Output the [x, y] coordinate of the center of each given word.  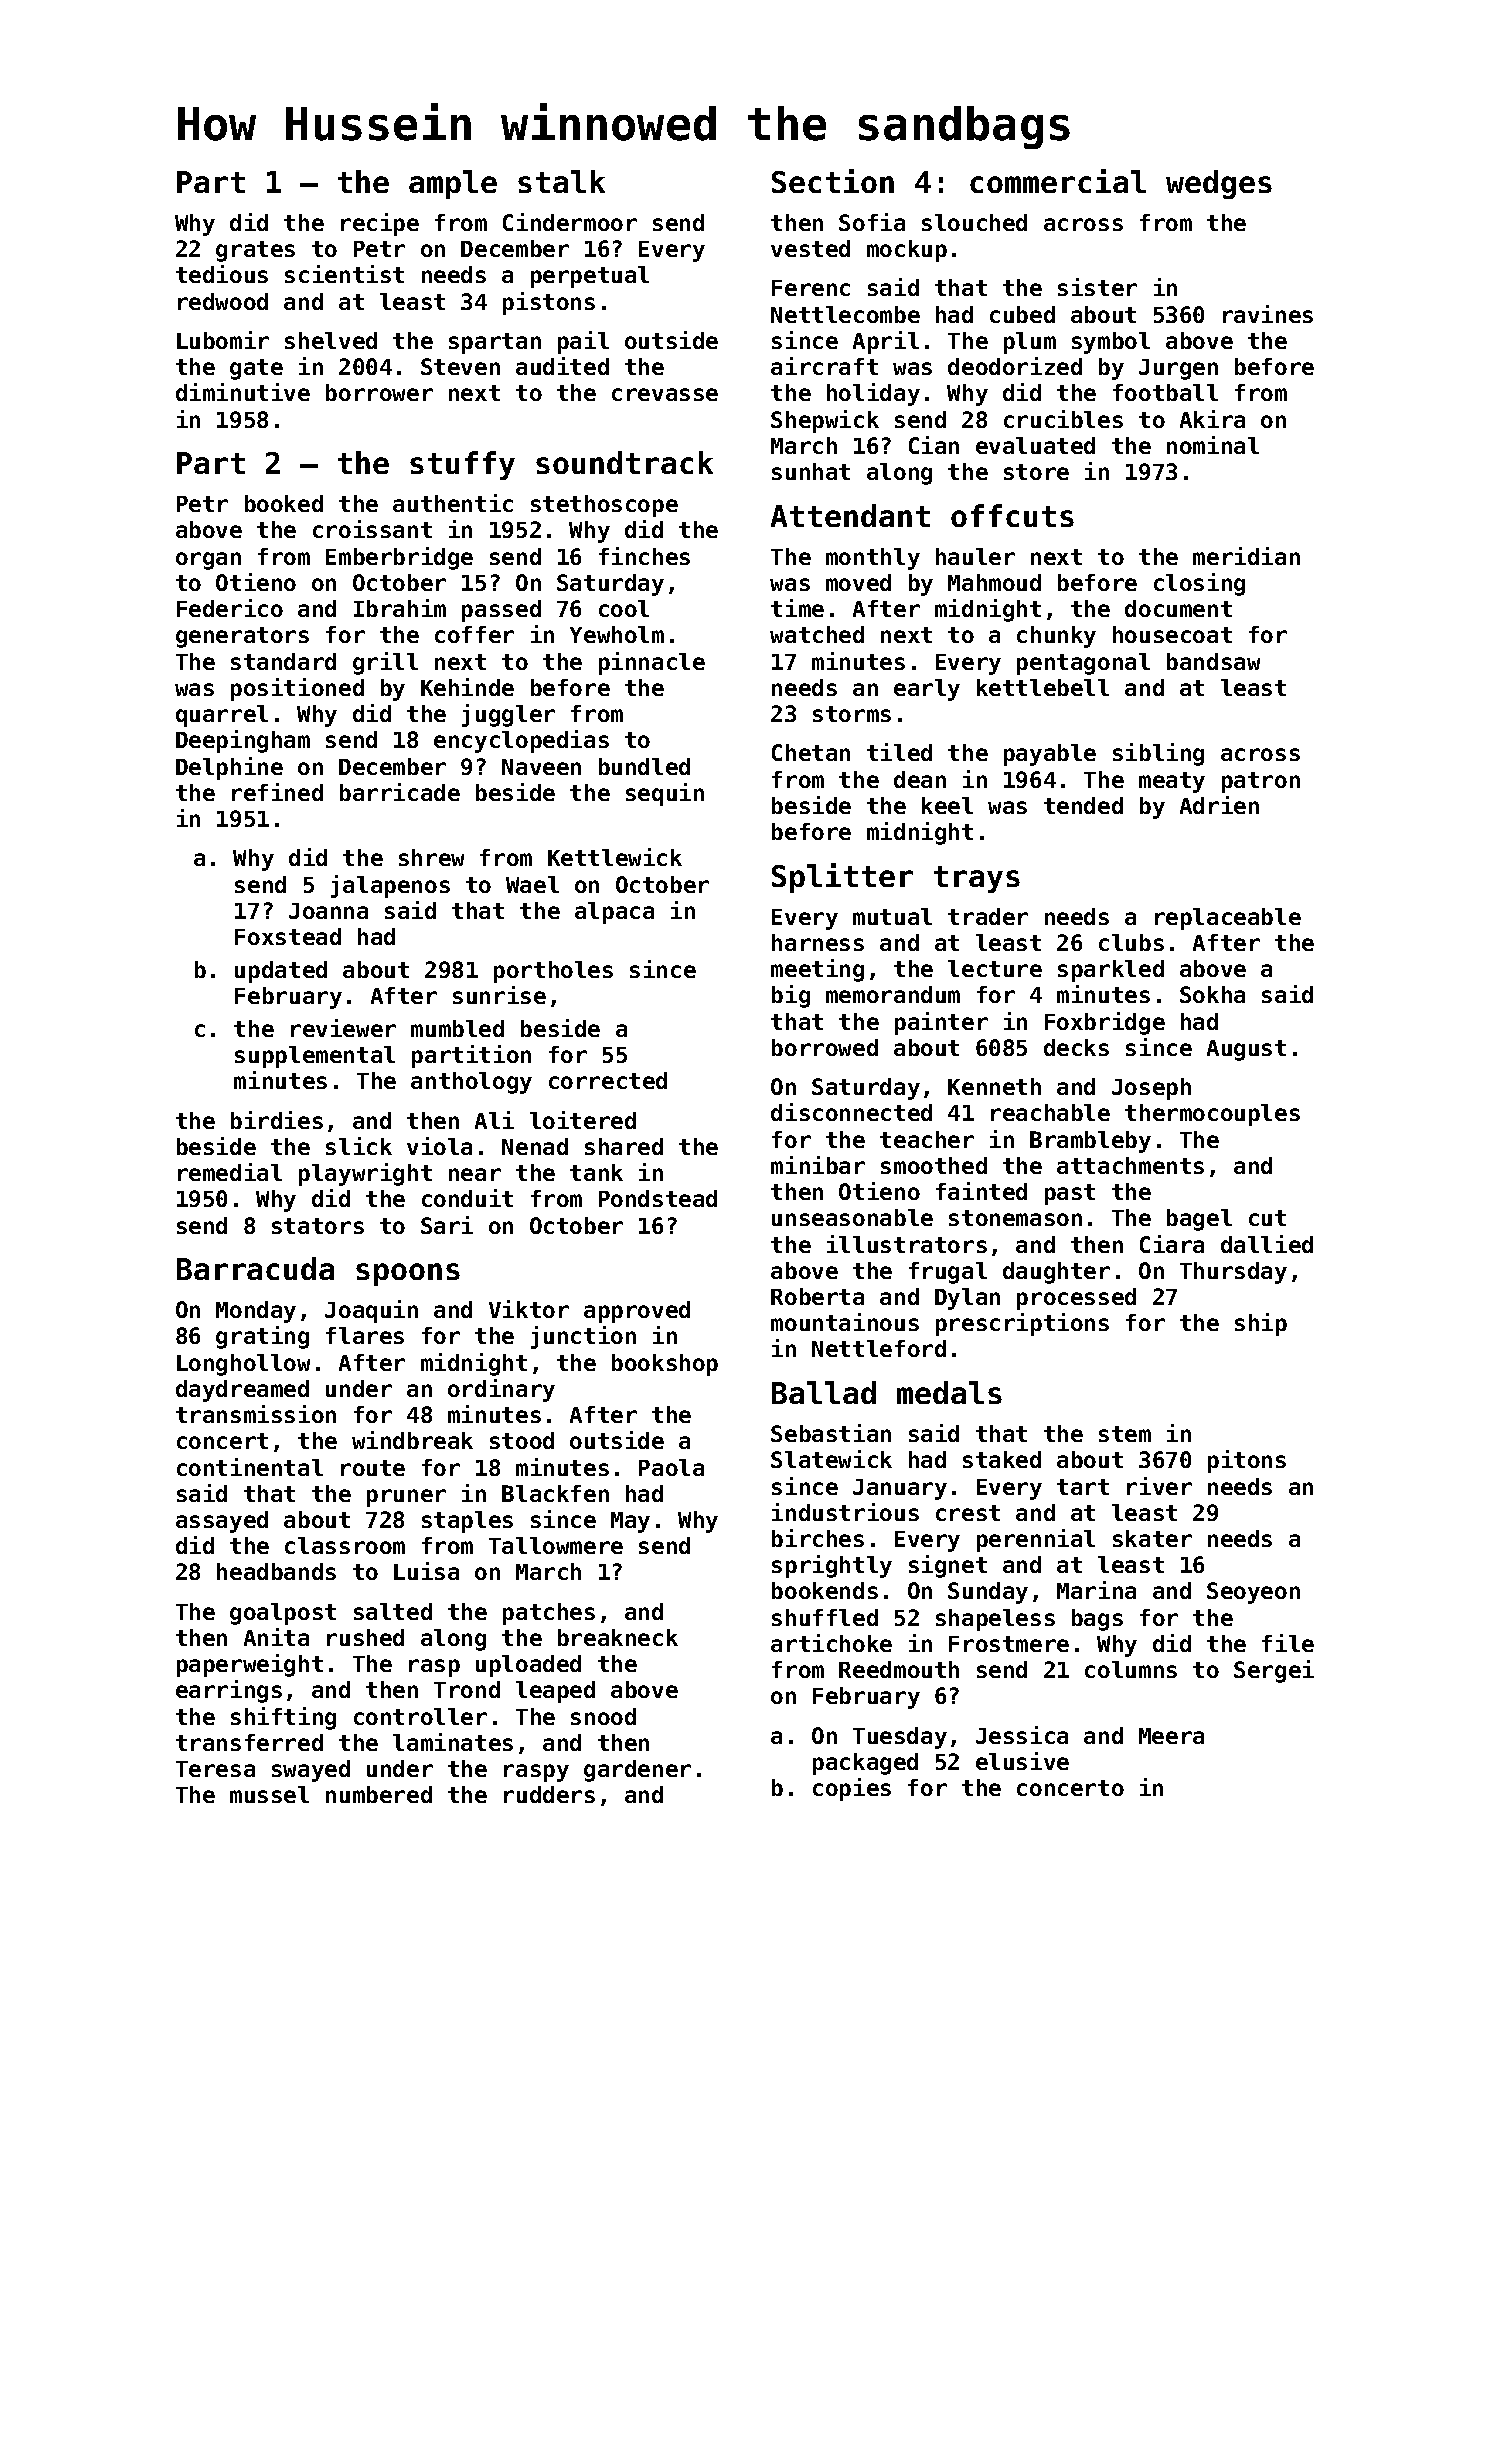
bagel [1199, 1220]
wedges [1219, 184]
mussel [269, 1794]
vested [810, 248]
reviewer [343, 1028]
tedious [222, 274]
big [791, 996]
